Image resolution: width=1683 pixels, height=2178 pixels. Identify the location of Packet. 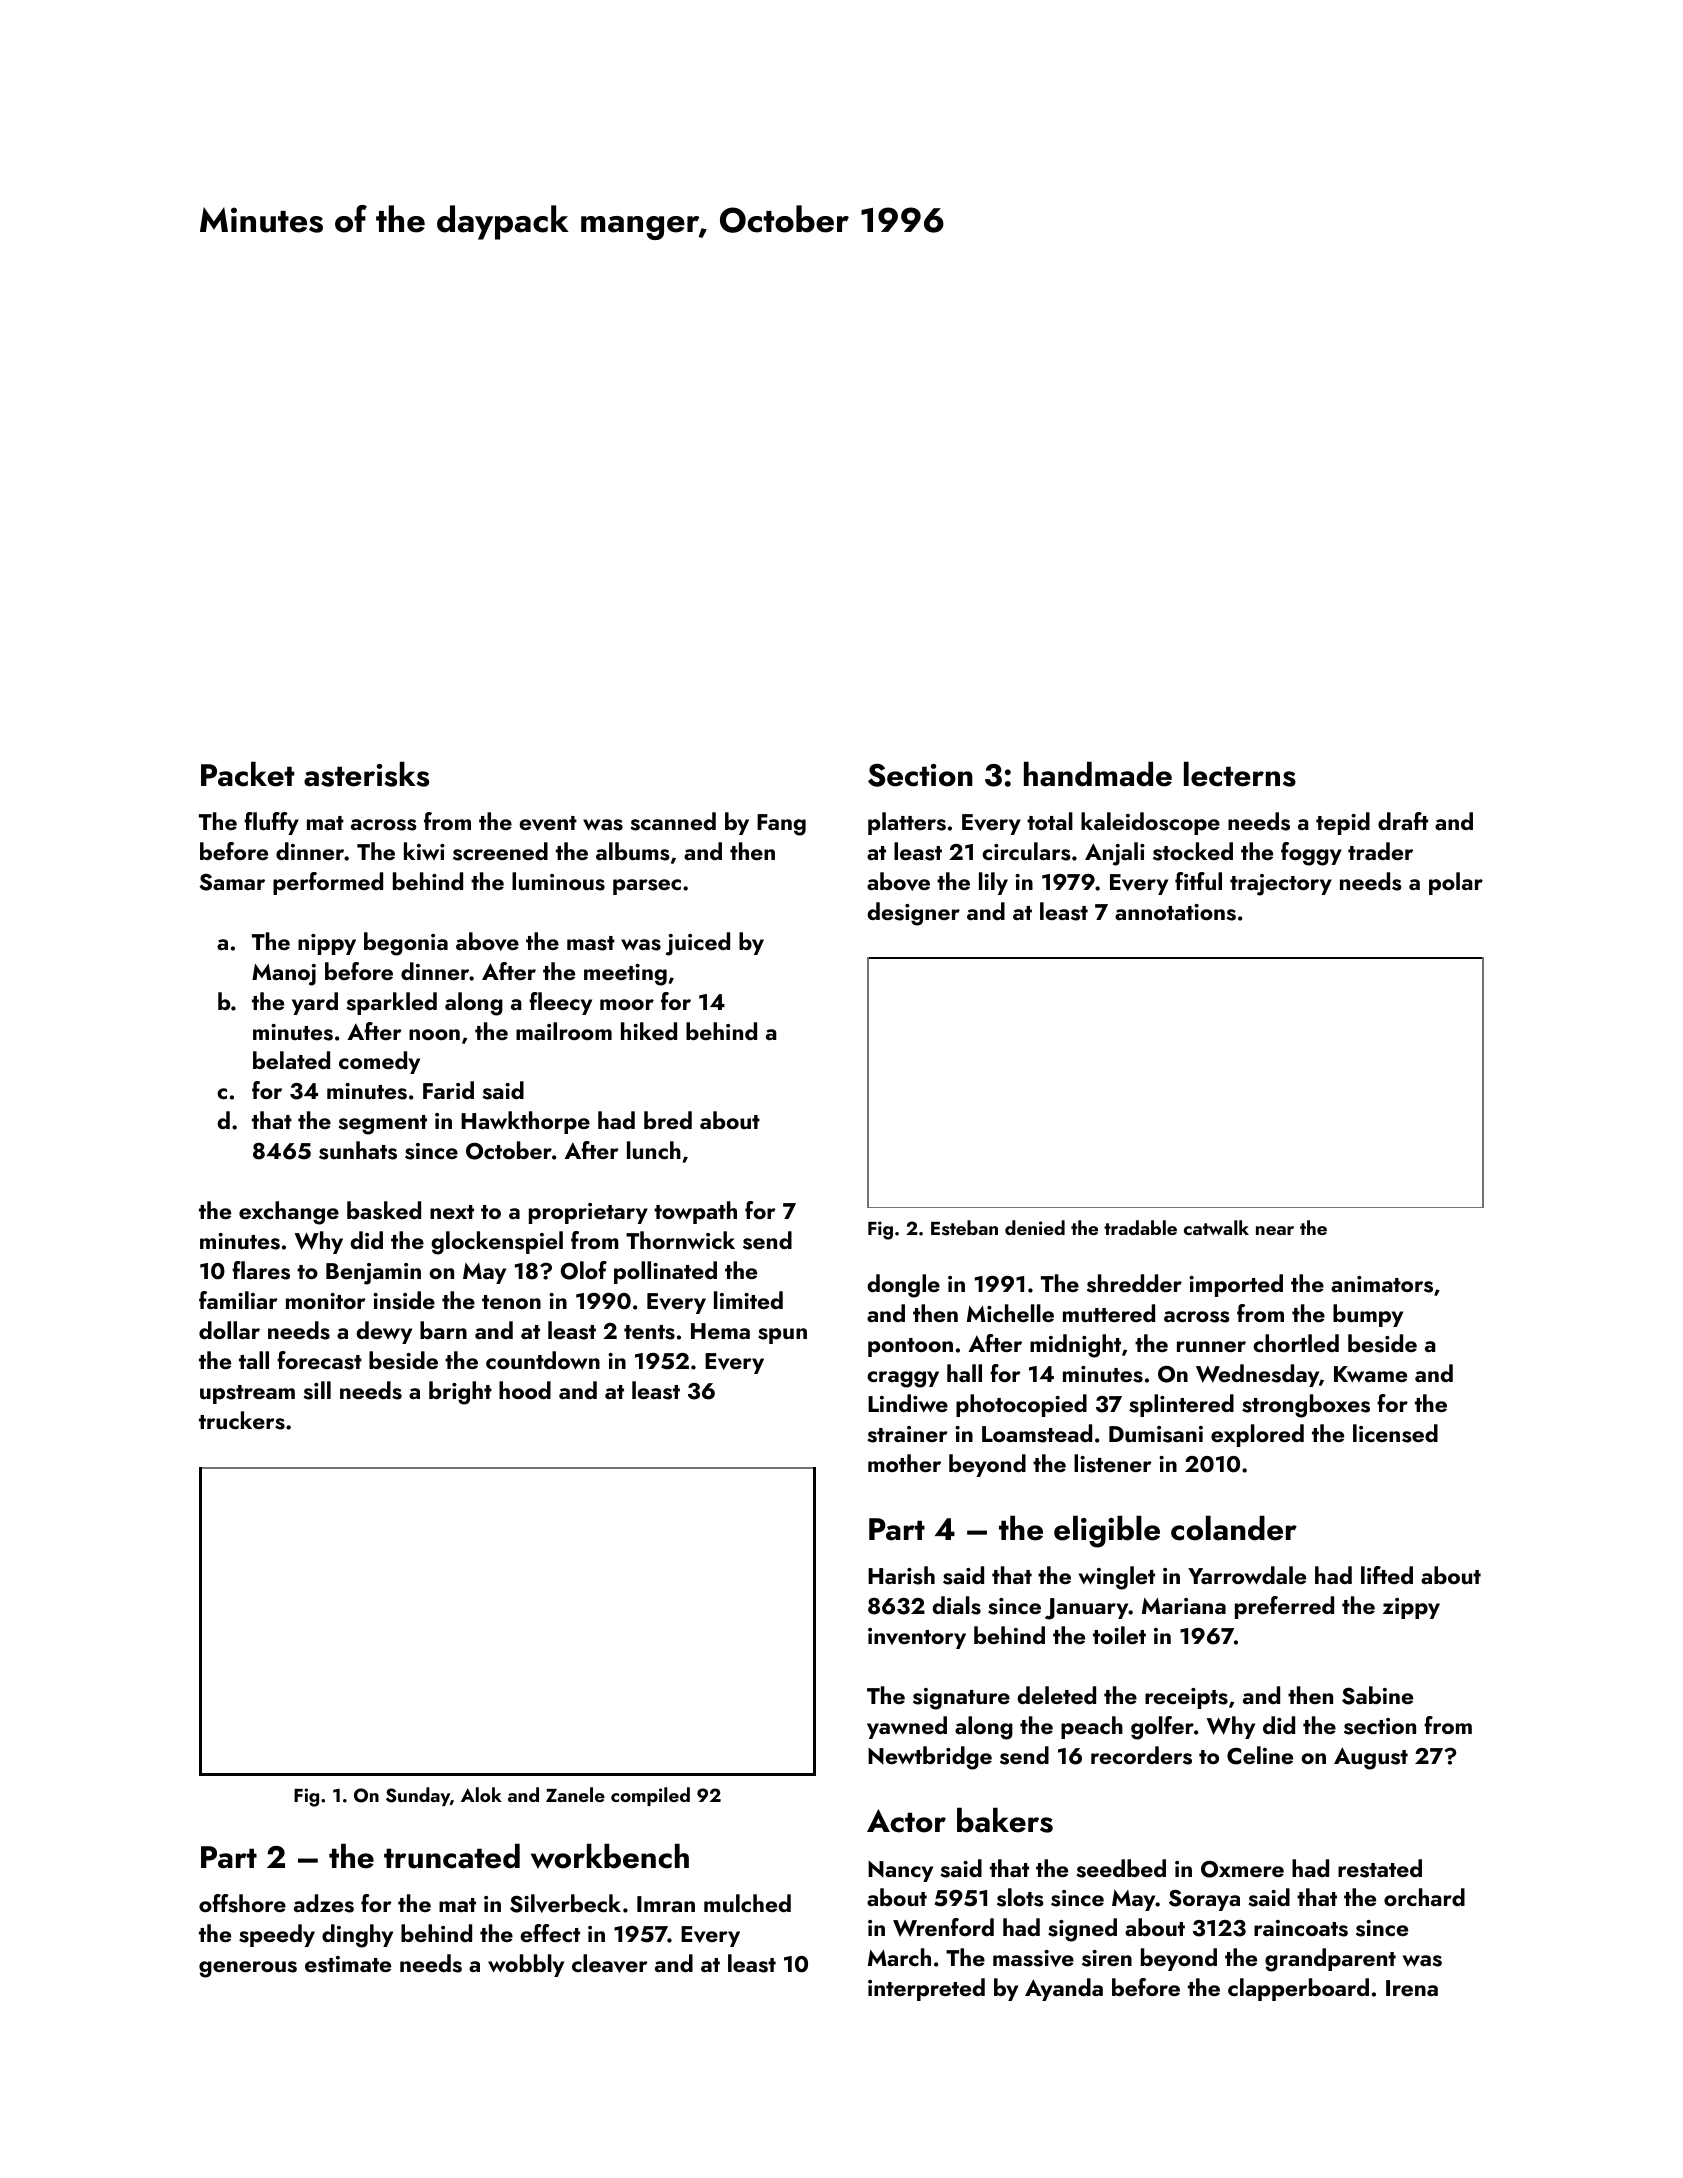
(247, 774).
